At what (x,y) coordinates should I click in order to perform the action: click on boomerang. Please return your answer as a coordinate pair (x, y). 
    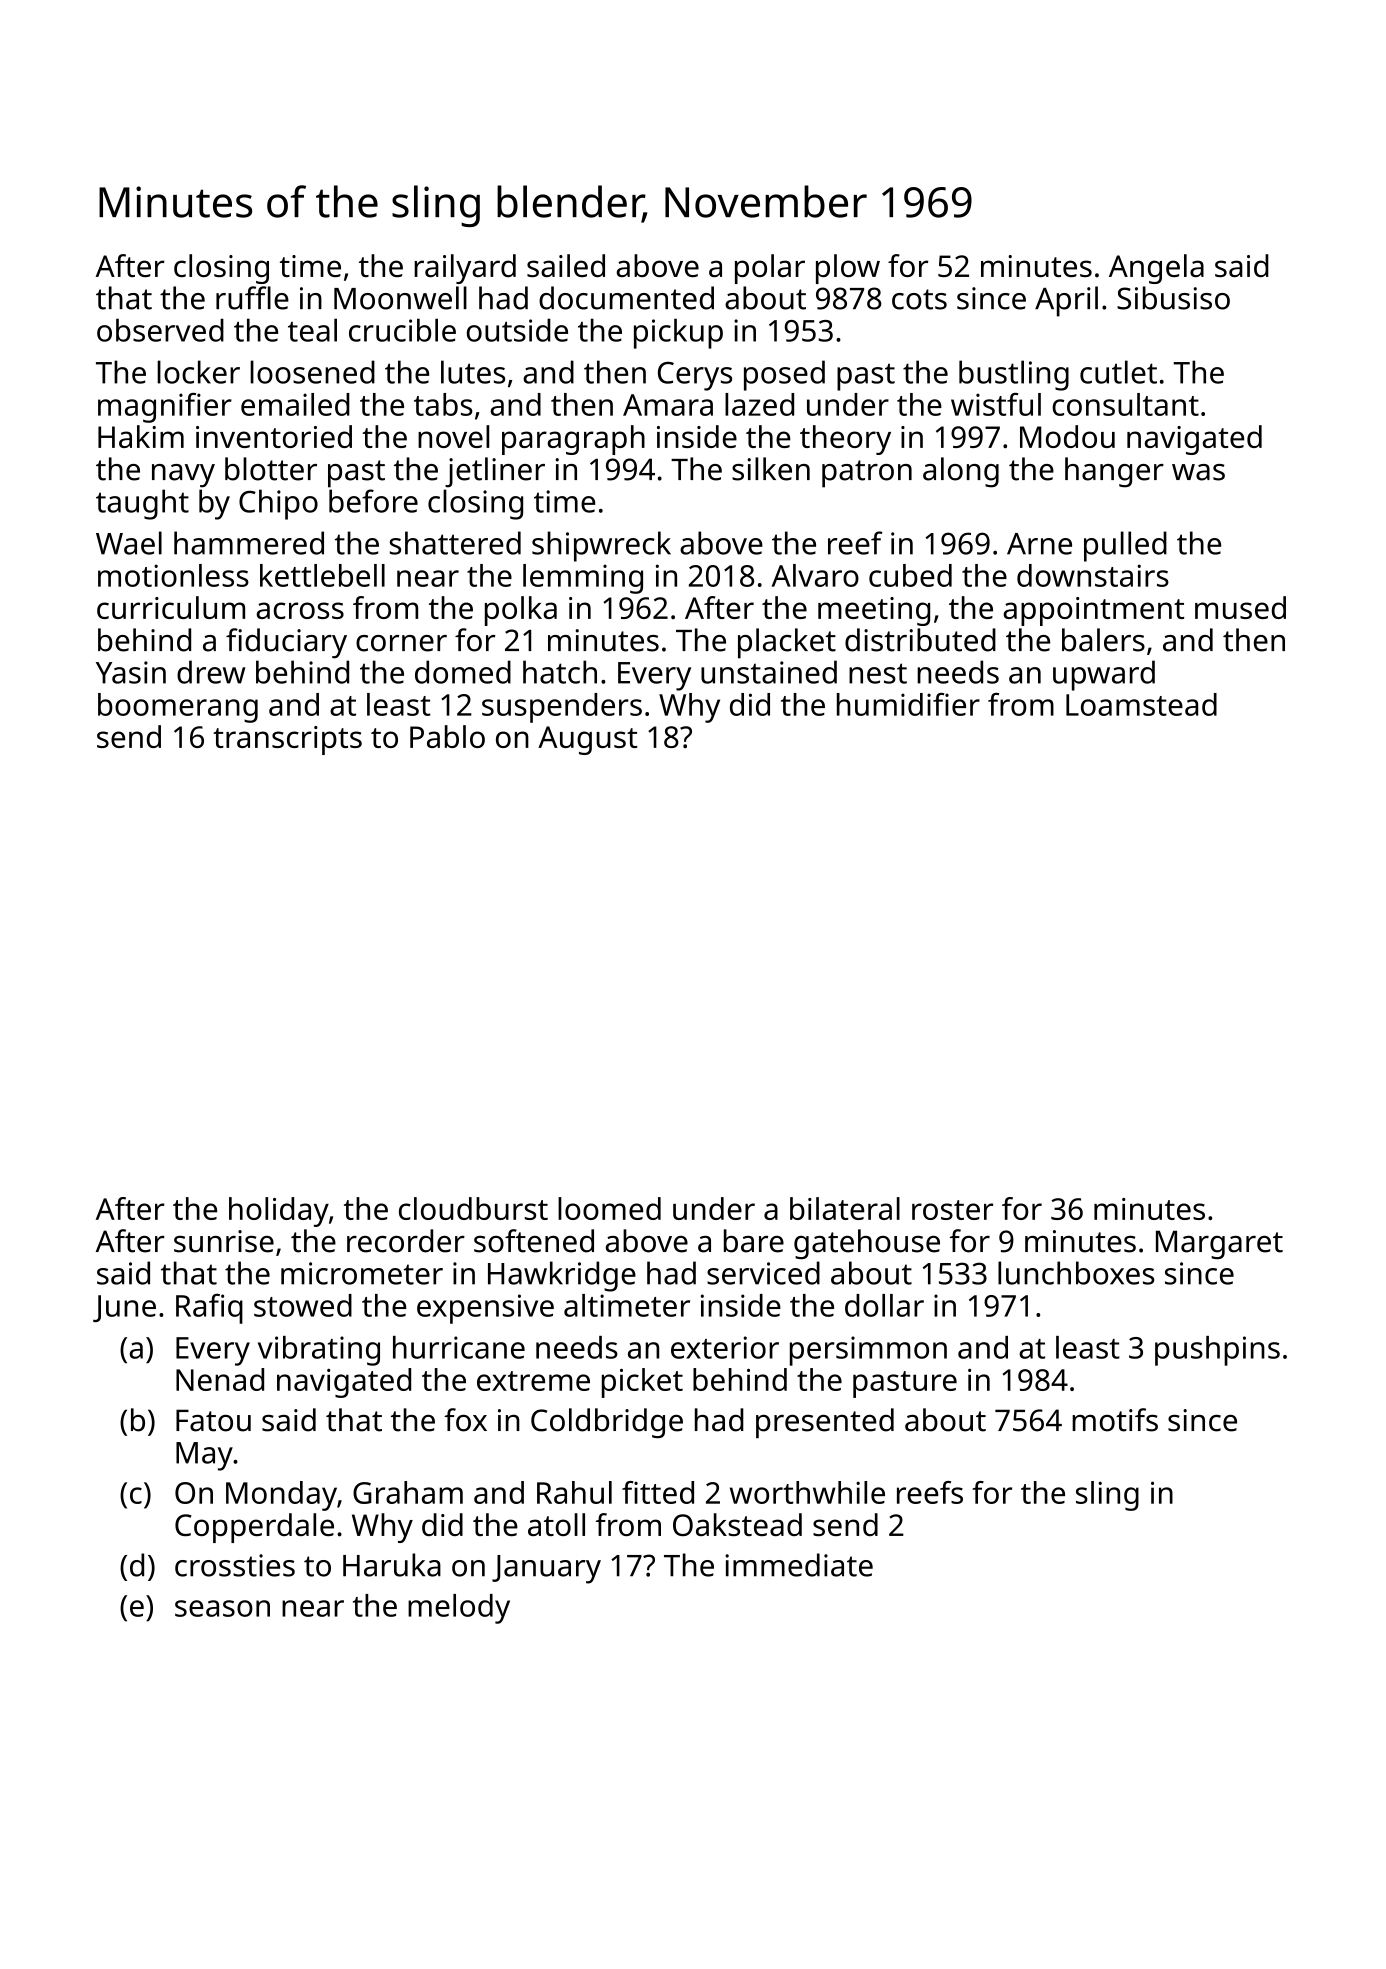
    Looking at the image, I should click on (178, 708).
